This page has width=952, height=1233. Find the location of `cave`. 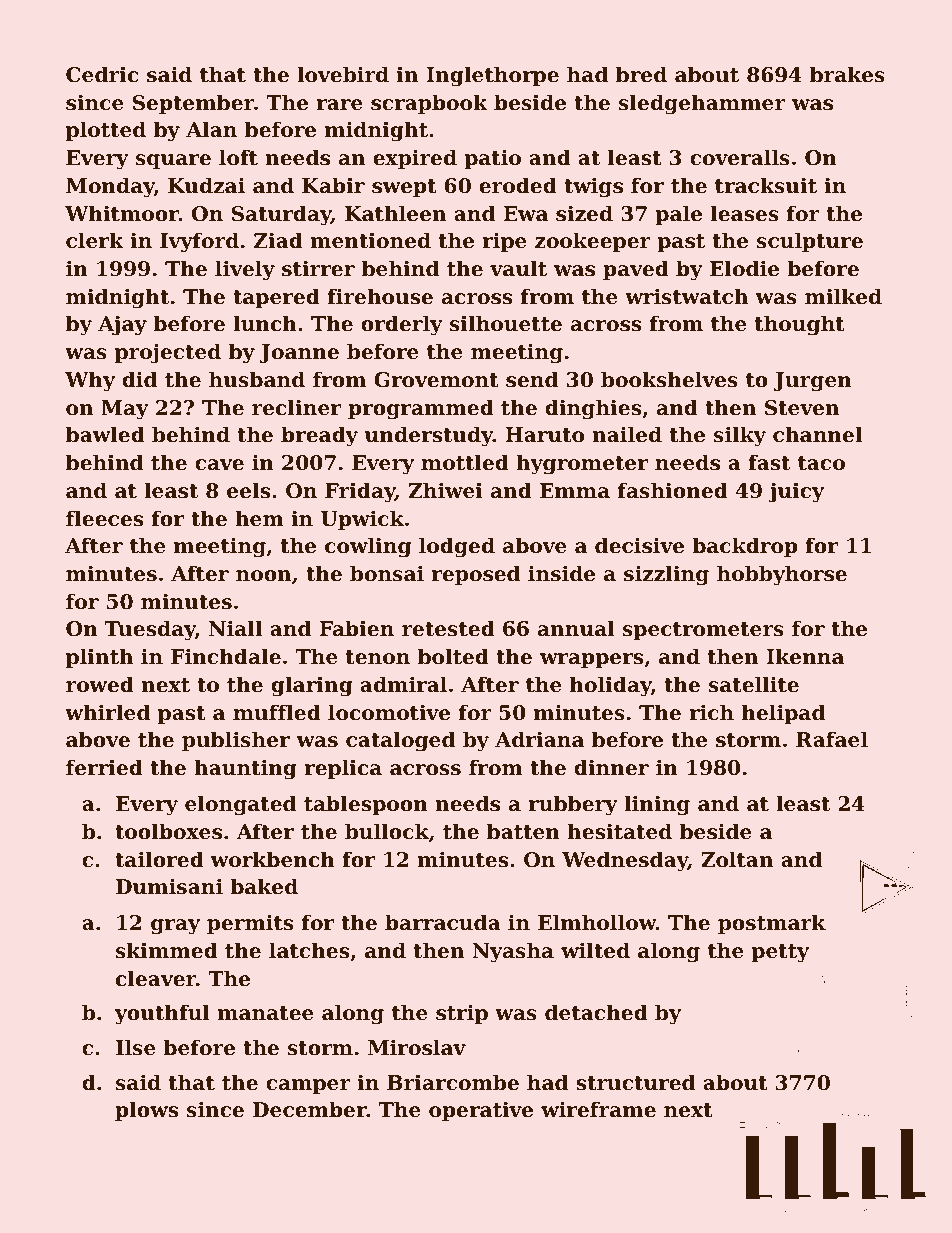

cave is located at coordinates (219, 465).
